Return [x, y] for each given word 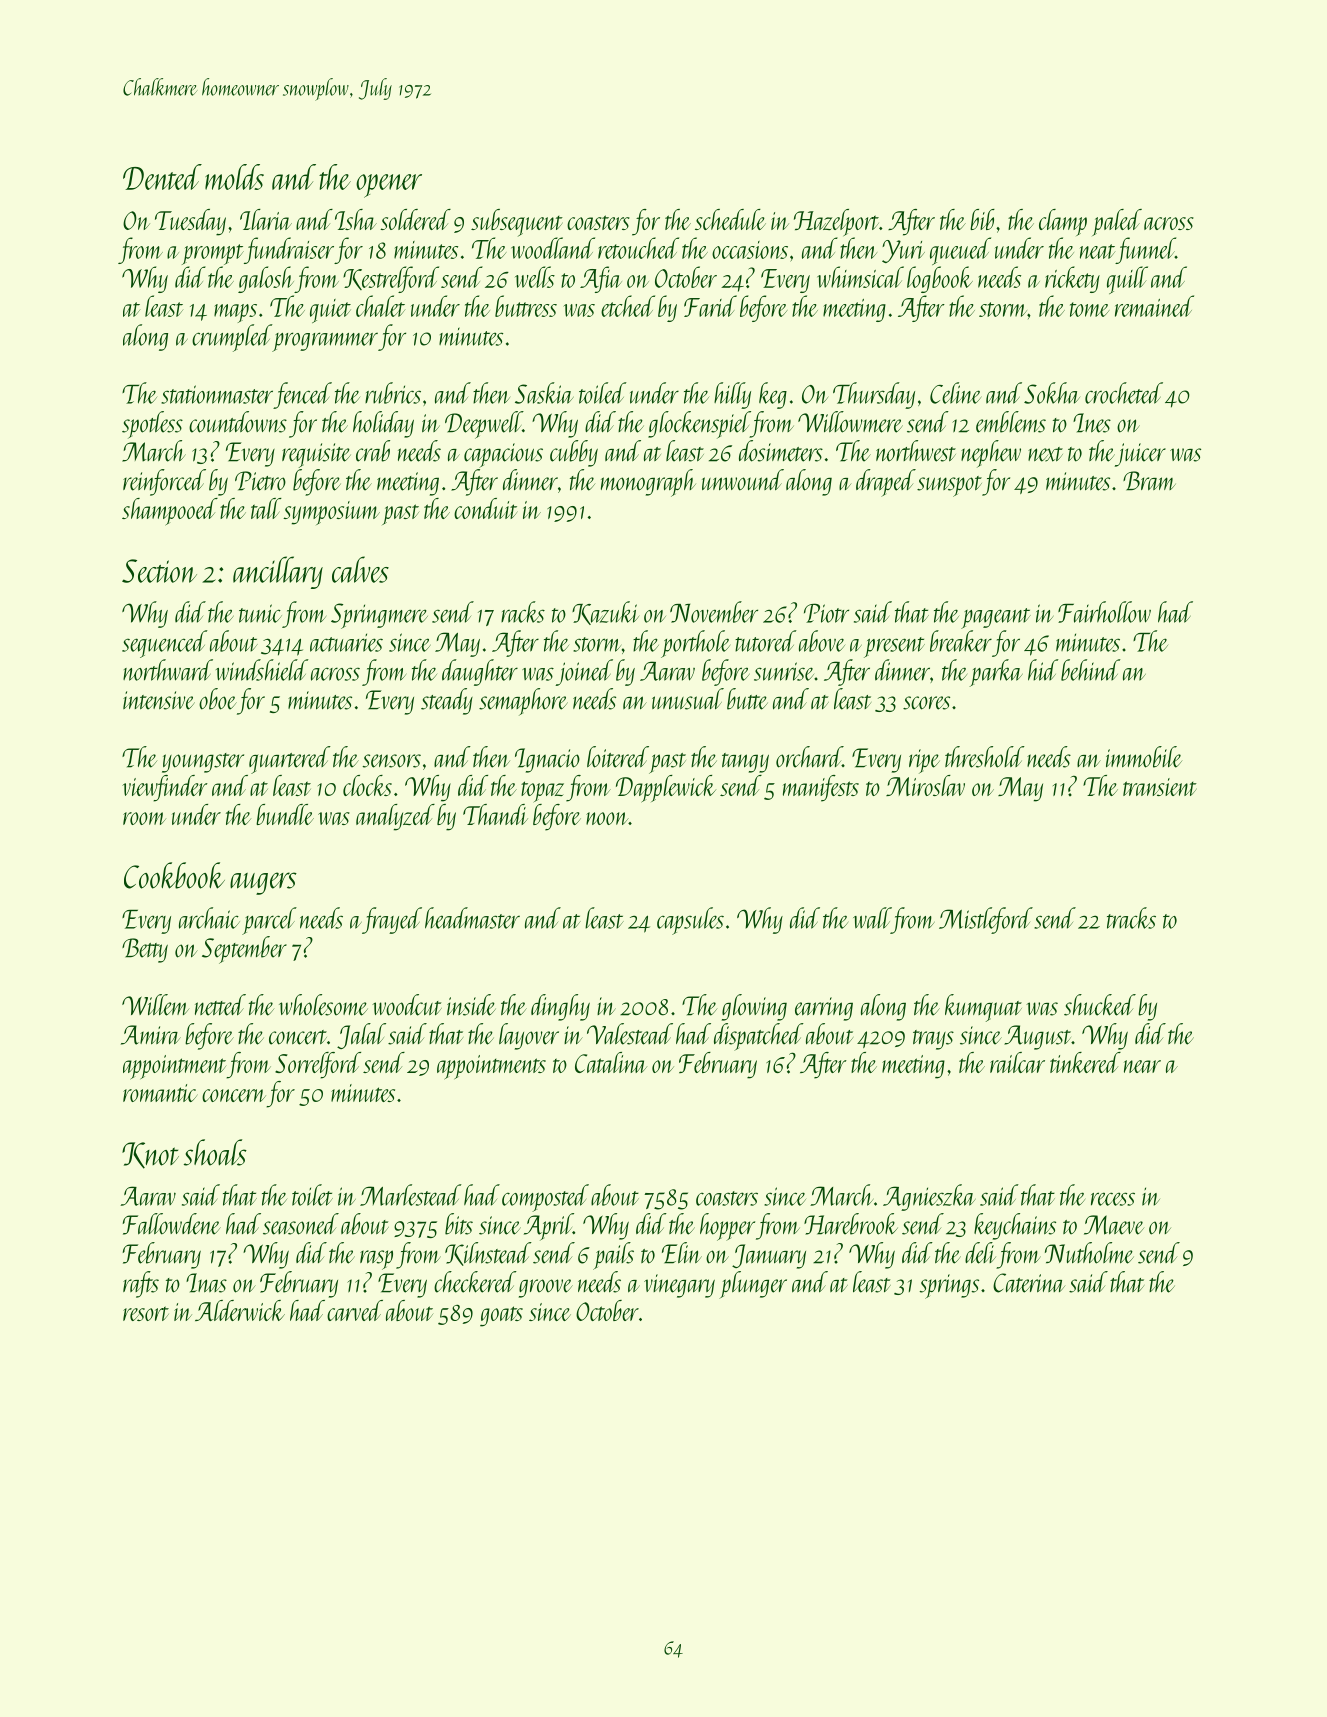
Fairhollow [1104, 612]
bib [982, 219]
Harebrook [851, 1224]
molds [234, 177]
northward [168, 670]
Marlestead [410, 1195]
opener [389, 186]
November [714, 612]
